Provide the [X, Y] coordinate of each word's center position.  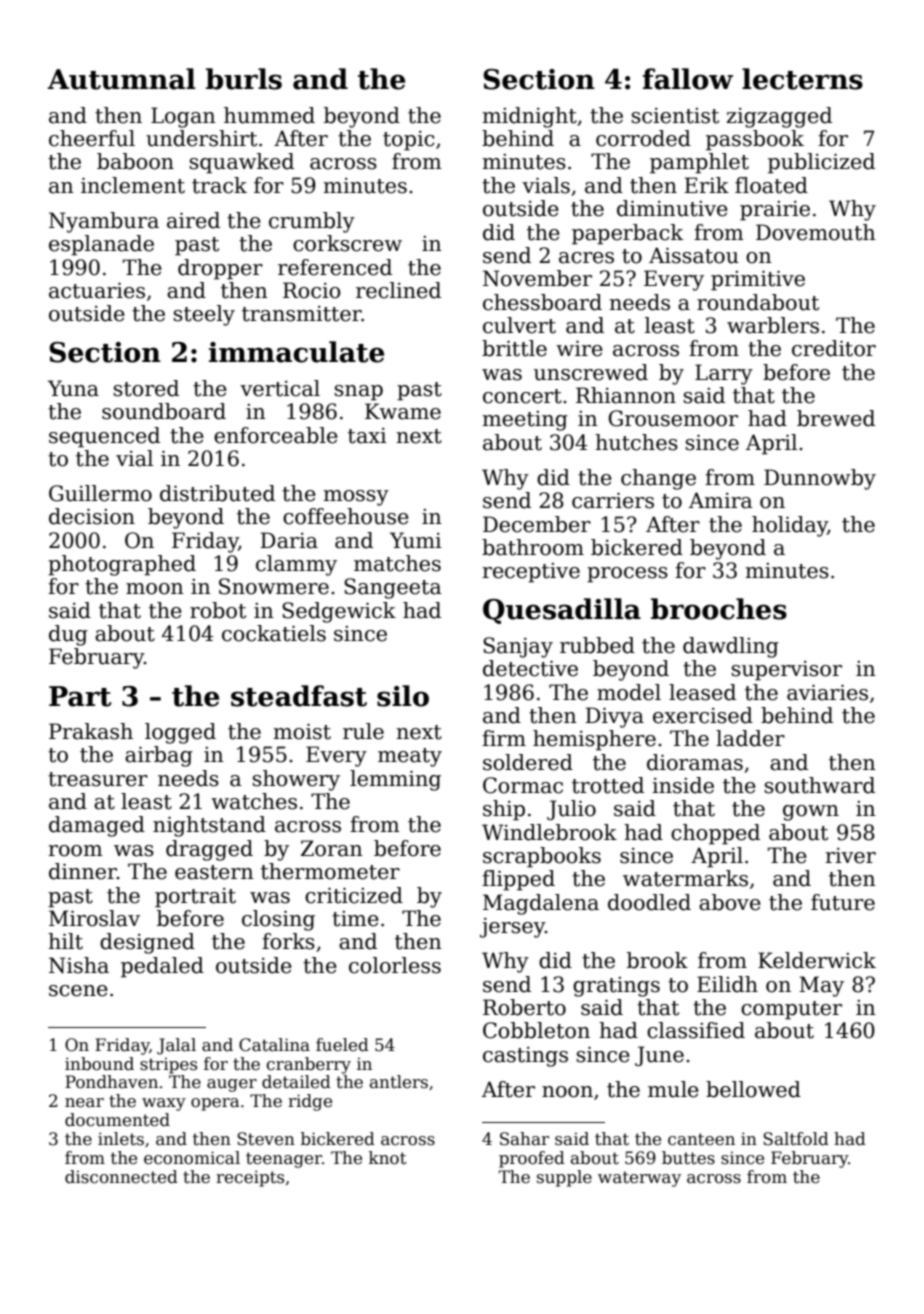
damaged [97, 826]
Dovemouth [816, 232]
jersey [512, 928]
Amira [720, 500]
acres [586, 258]
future [843, 902]
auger [232, 1085]
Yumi [416, 540]
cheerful [92, 138]
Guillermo [100, 493]
